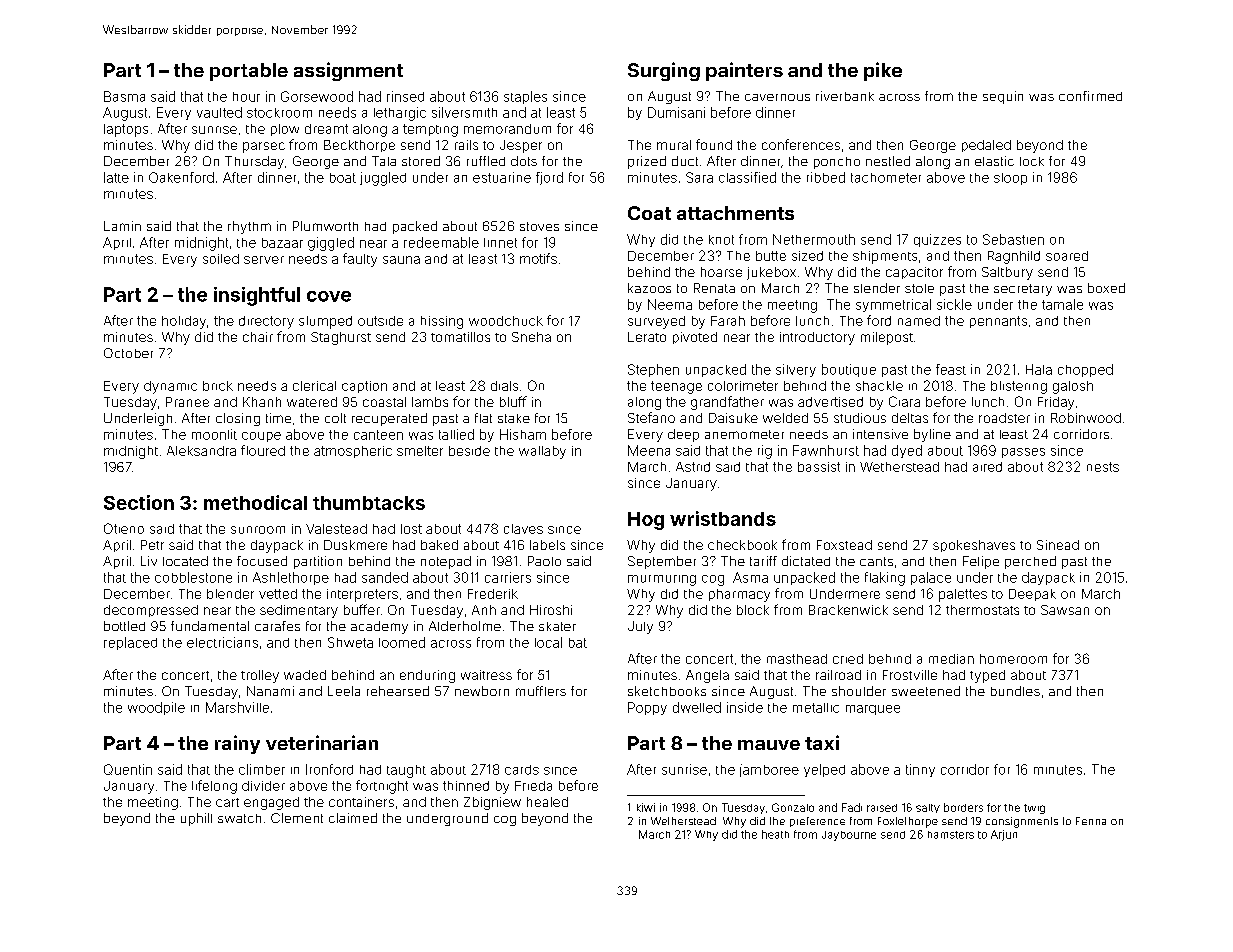 The height and width of the page is (952, 1233). Describe the element at coordinates (139, 502) in the page. I see `Section` at that location.
